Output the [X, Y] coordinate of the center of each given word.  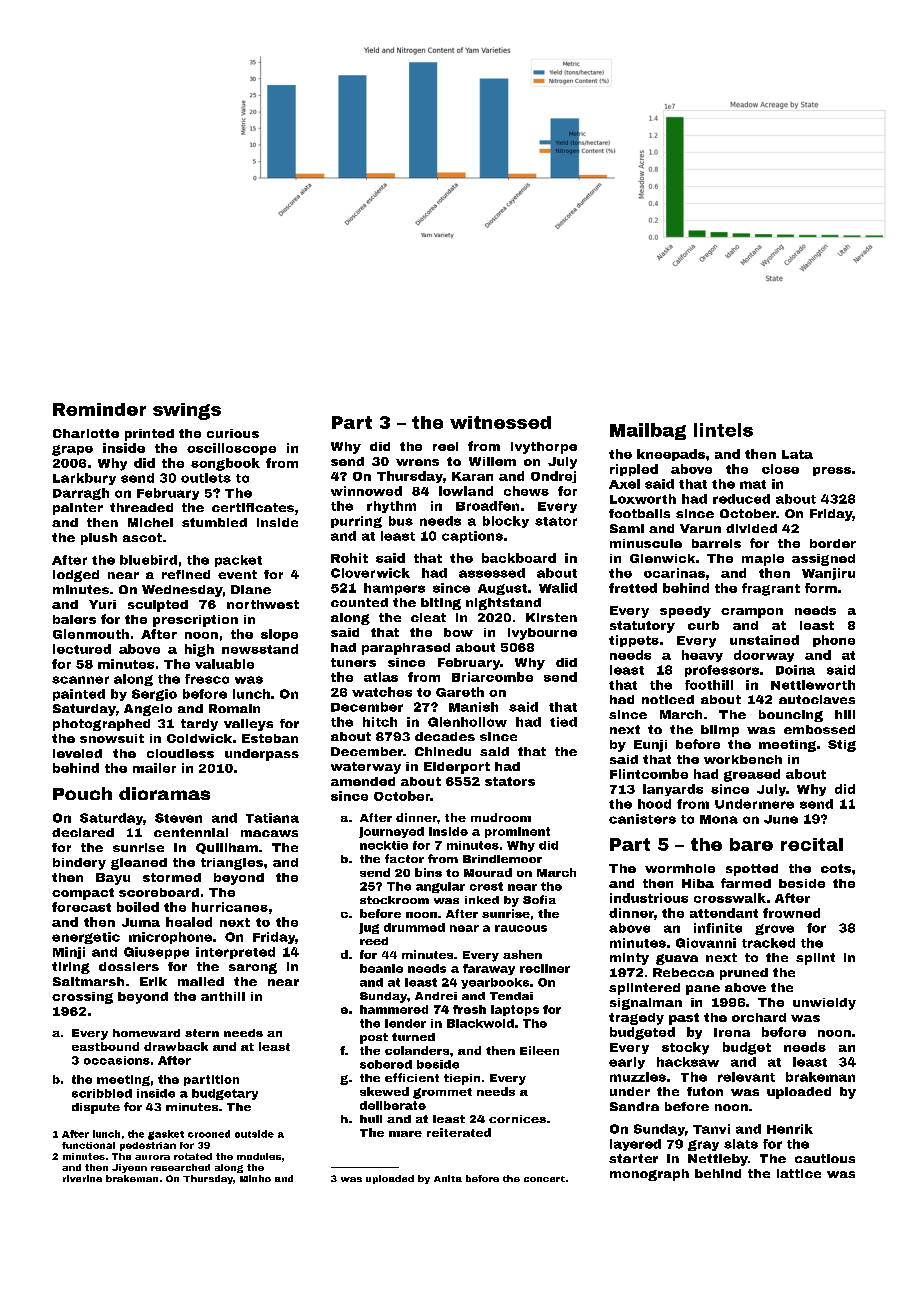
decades [445, 736]
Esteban [270, 738]
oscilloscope [231, 449]
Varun [700, 528]
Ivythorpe [544, 448]
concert [544, 1179]
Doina [795, 670]
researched [180, 1167]
